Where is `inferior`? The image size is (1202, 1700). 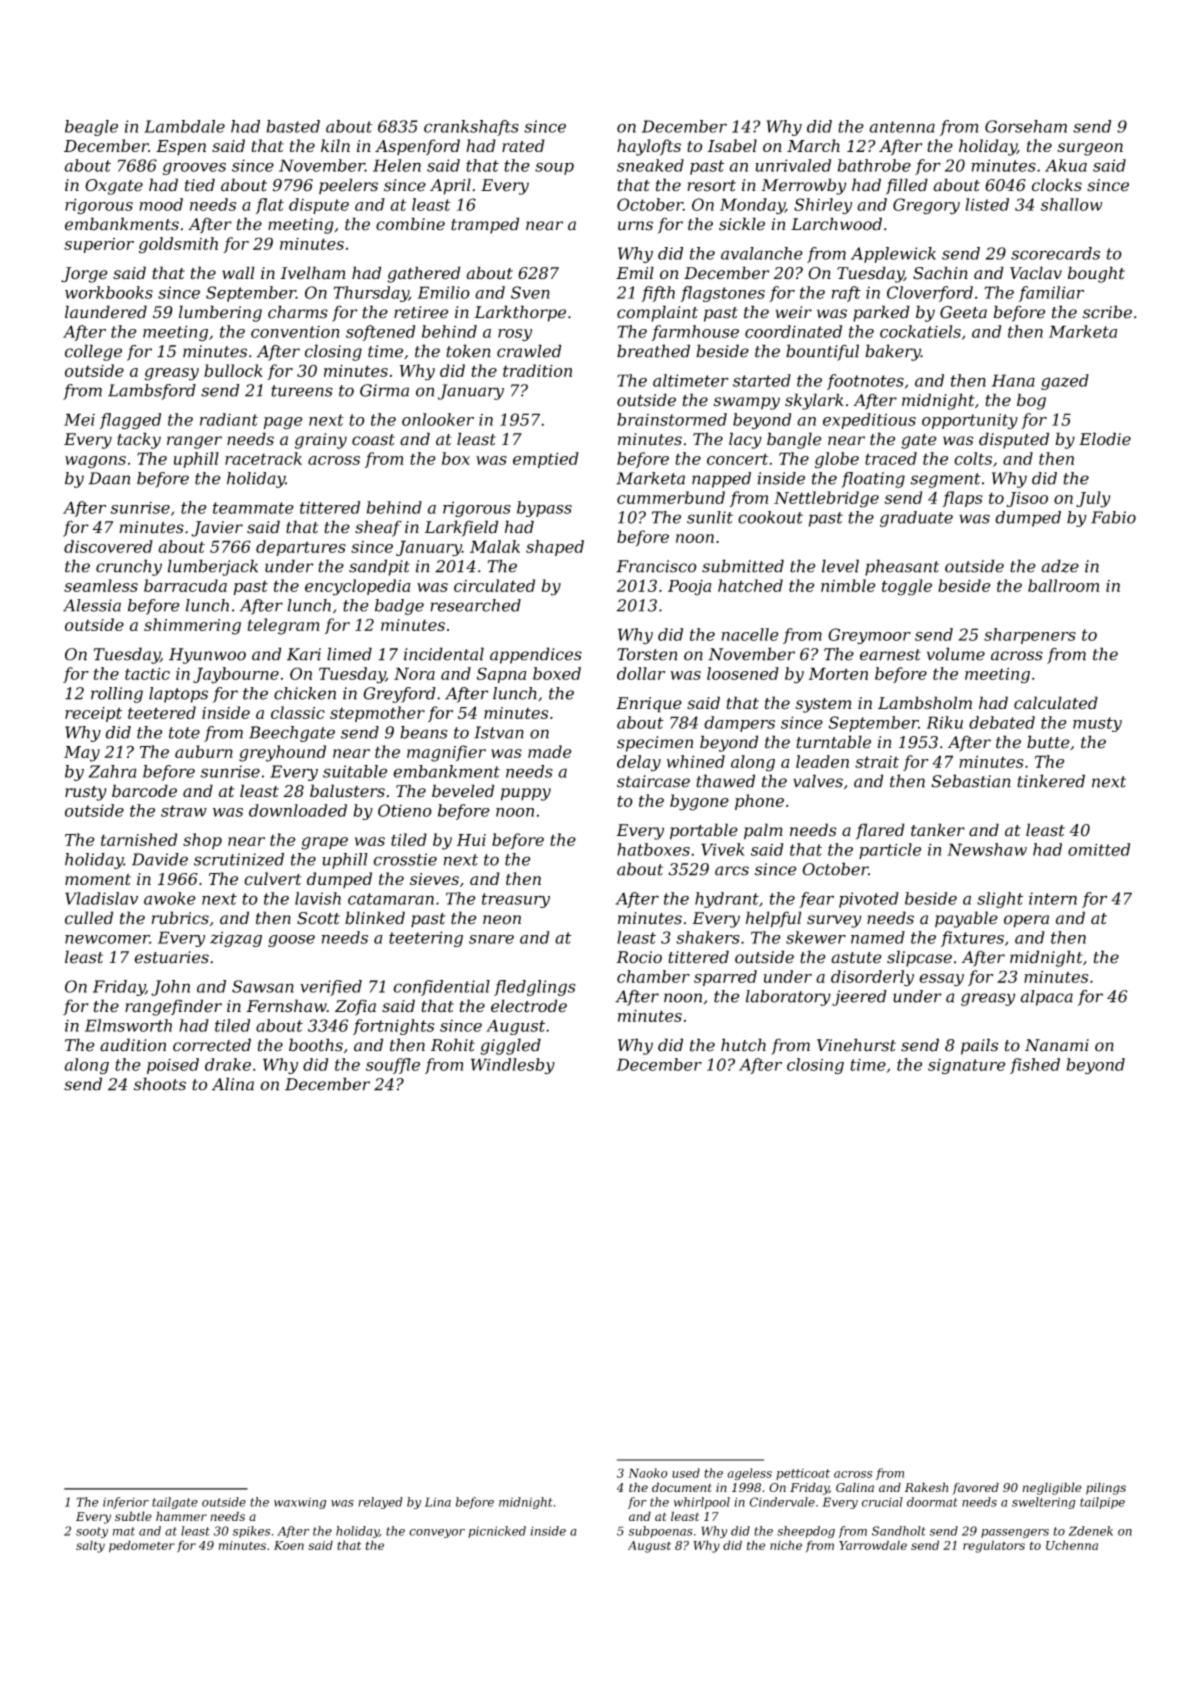
inferior is located at coordinates (126, 1503).
